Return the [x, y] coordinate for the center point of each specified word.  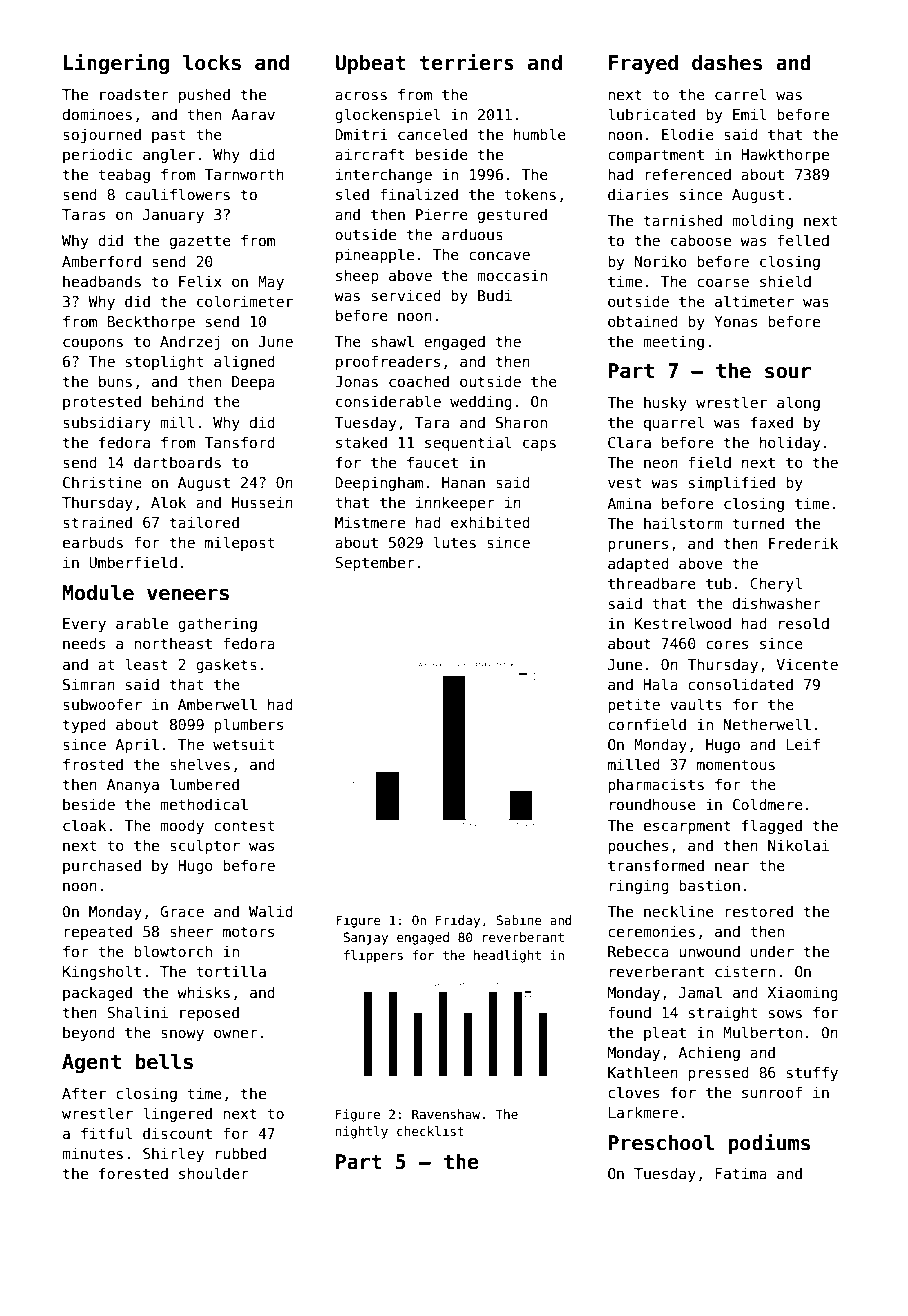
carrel [740, 94]
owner [236, 1033]
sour [788, 373]
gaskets [226, 665]
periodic [97, 155]
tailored [204, 522]
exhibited [490, 522]
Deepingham [379, 483]
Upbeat [370, 64]
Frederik [803, 543]
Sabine [519, 920]
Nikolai [798, 845]
